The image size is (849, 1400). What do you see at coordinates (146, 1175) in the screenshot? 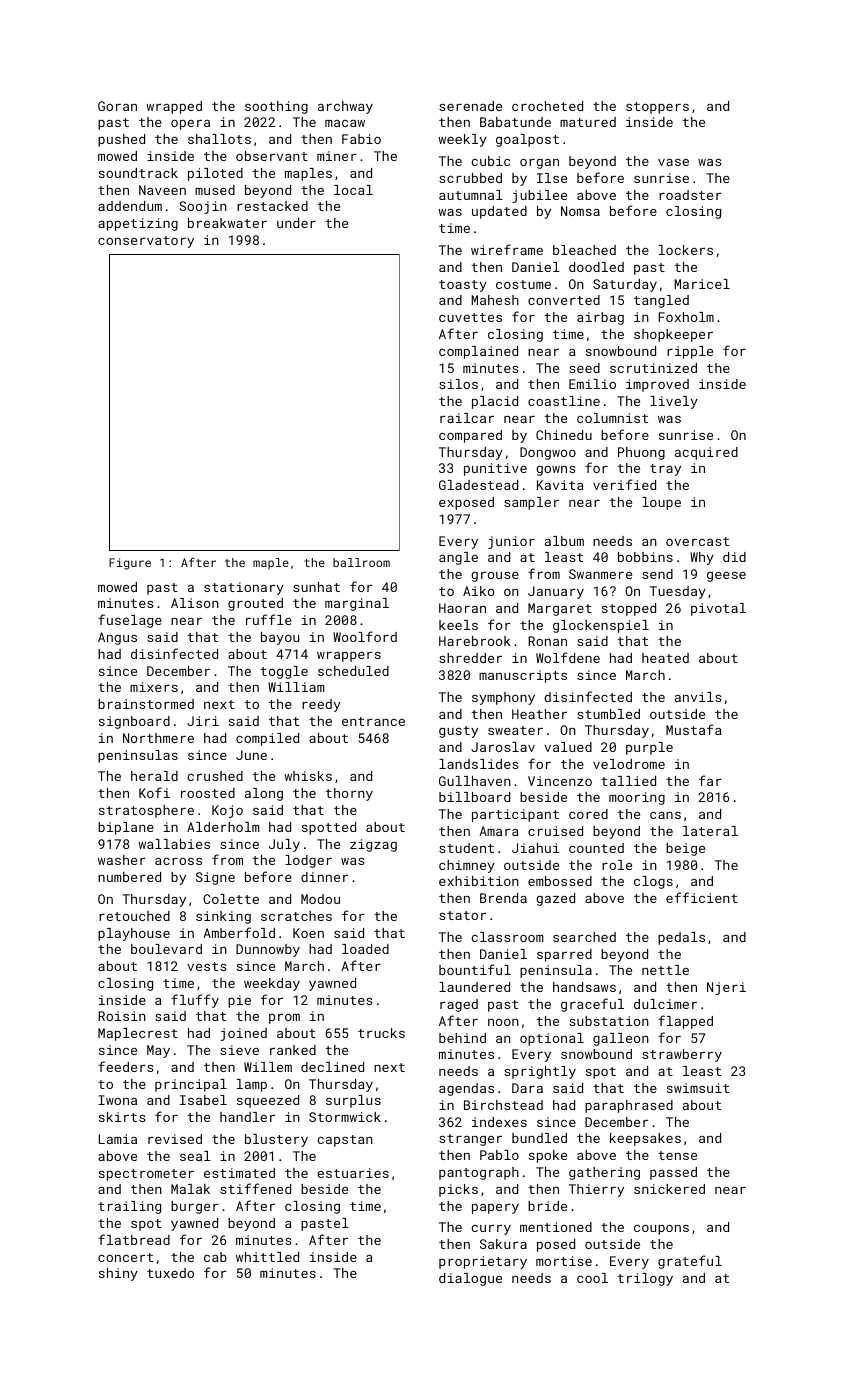
I see `spectrometer` at bounding box center [146, 1175].
